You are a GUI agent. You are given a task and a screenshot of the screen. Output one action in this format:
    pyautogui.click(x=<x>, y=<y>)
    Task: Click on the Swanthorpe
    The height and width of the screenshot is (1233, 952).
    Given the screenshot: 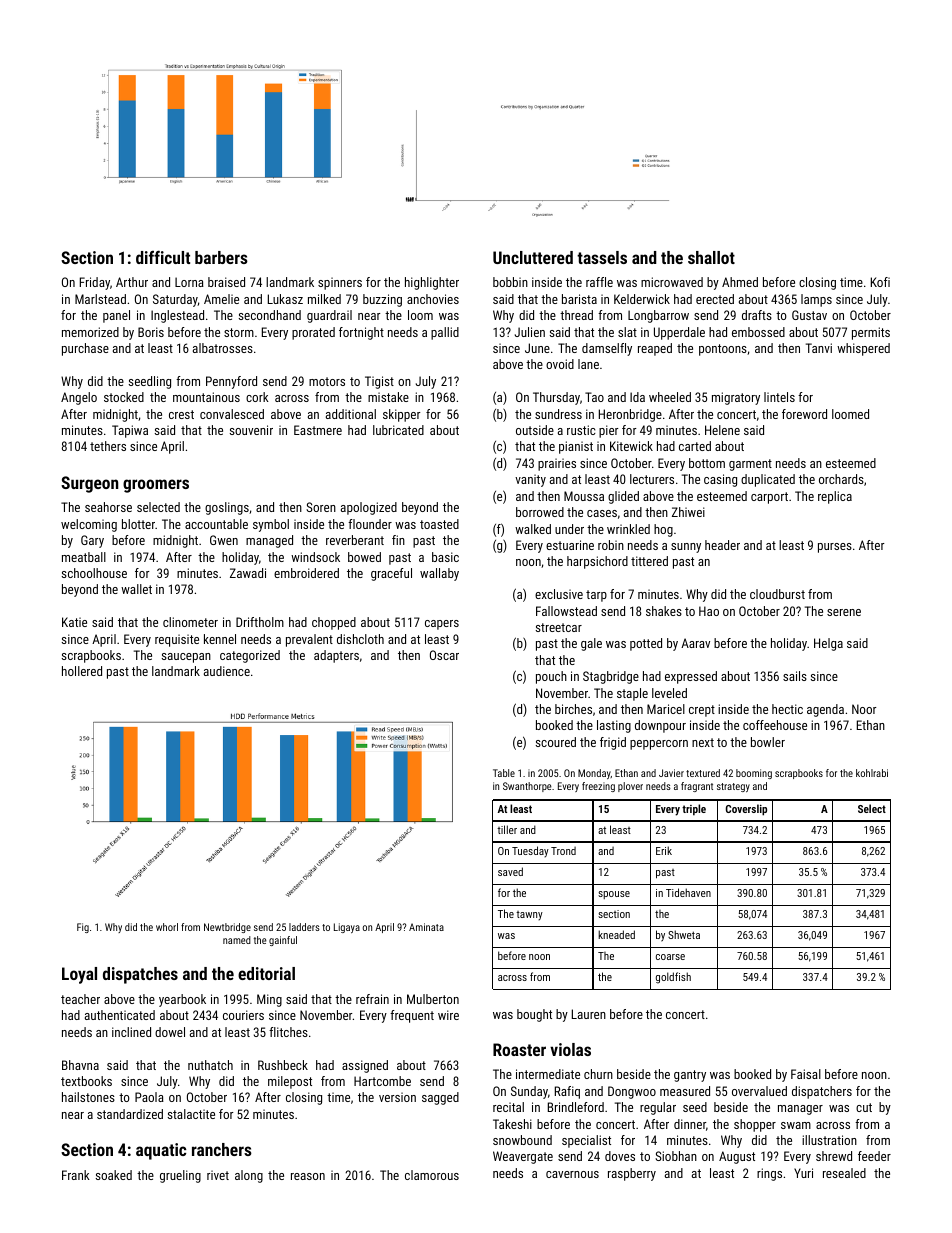 What is the action you would take?
    pyautogui.click(x=527, y=787)
